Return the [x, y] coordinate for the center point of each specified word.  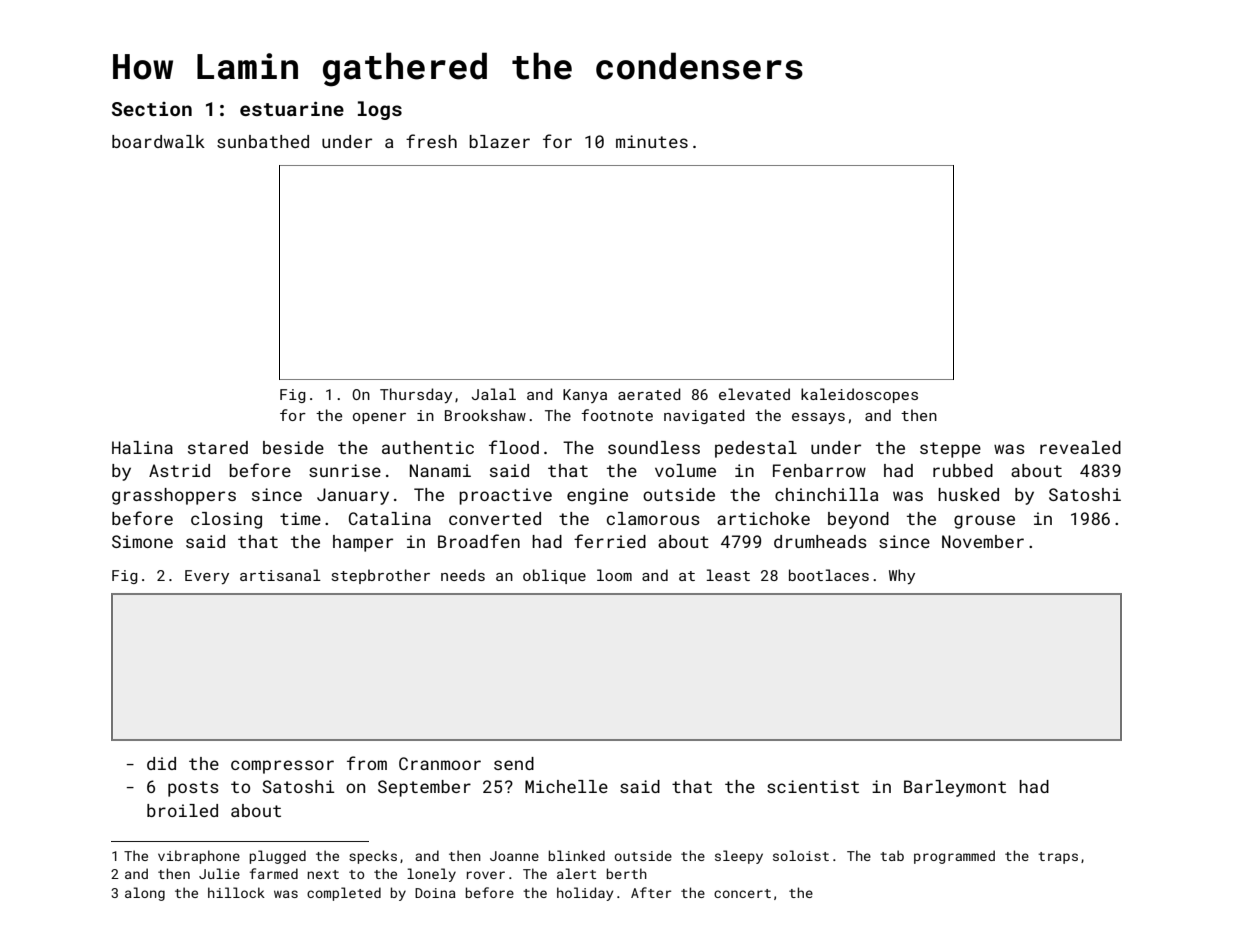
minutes [652, 141]
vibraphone [199, 857]
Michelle [566, 786]
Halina [142, 447]
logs [380, 110]
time [300, 518]
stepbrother [381, 576]
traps [1058, 858]
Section [152, 109]
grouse [984, 522]
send [514, 763]
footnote [617, 415]
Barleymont [955, 788]
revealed [1080, 447]
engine [597, 496]
